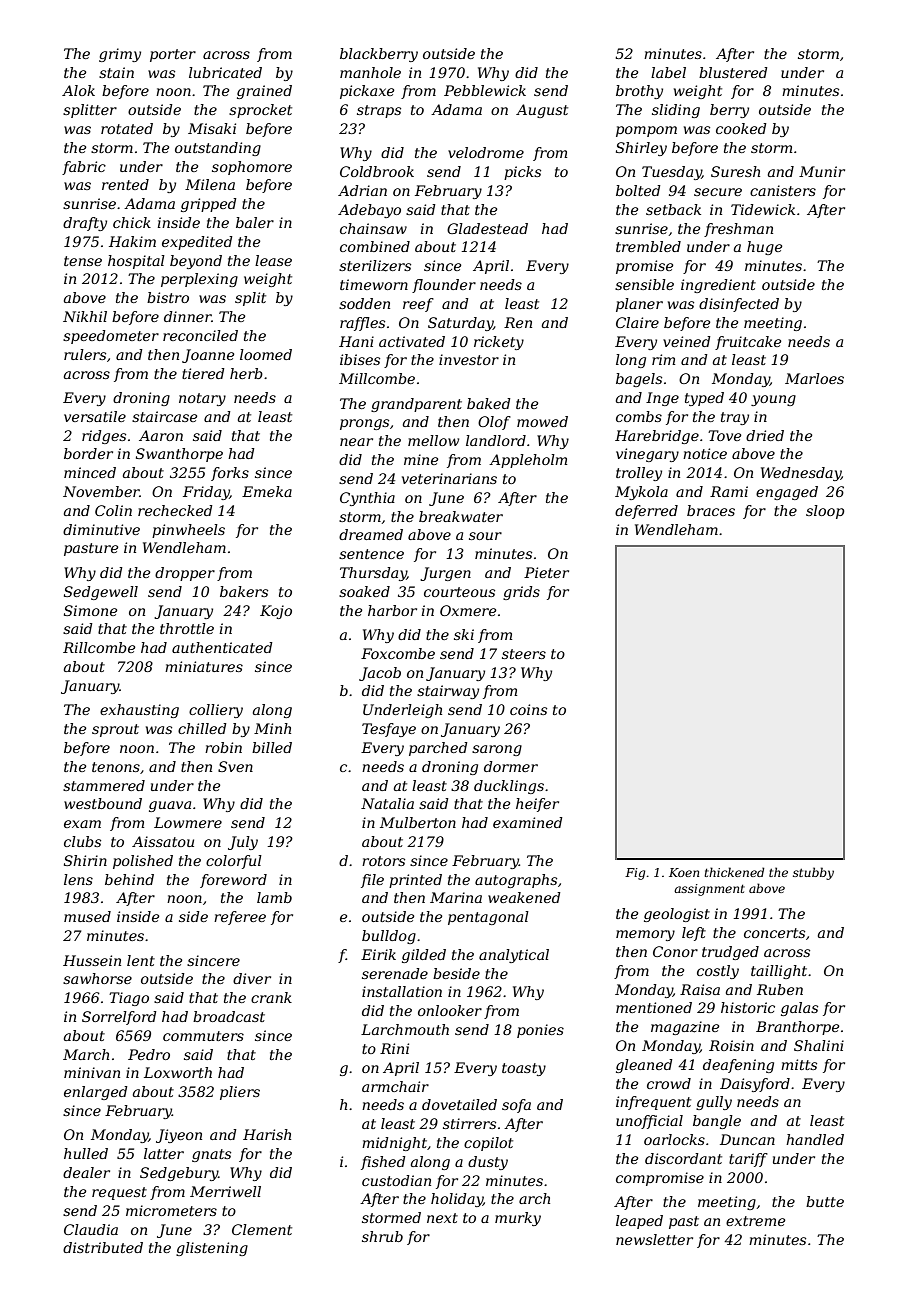 The image size is (908, 1316). Describe the element at coordinates (119, 1018) in the image. I see `Sorrelford` at that location.
